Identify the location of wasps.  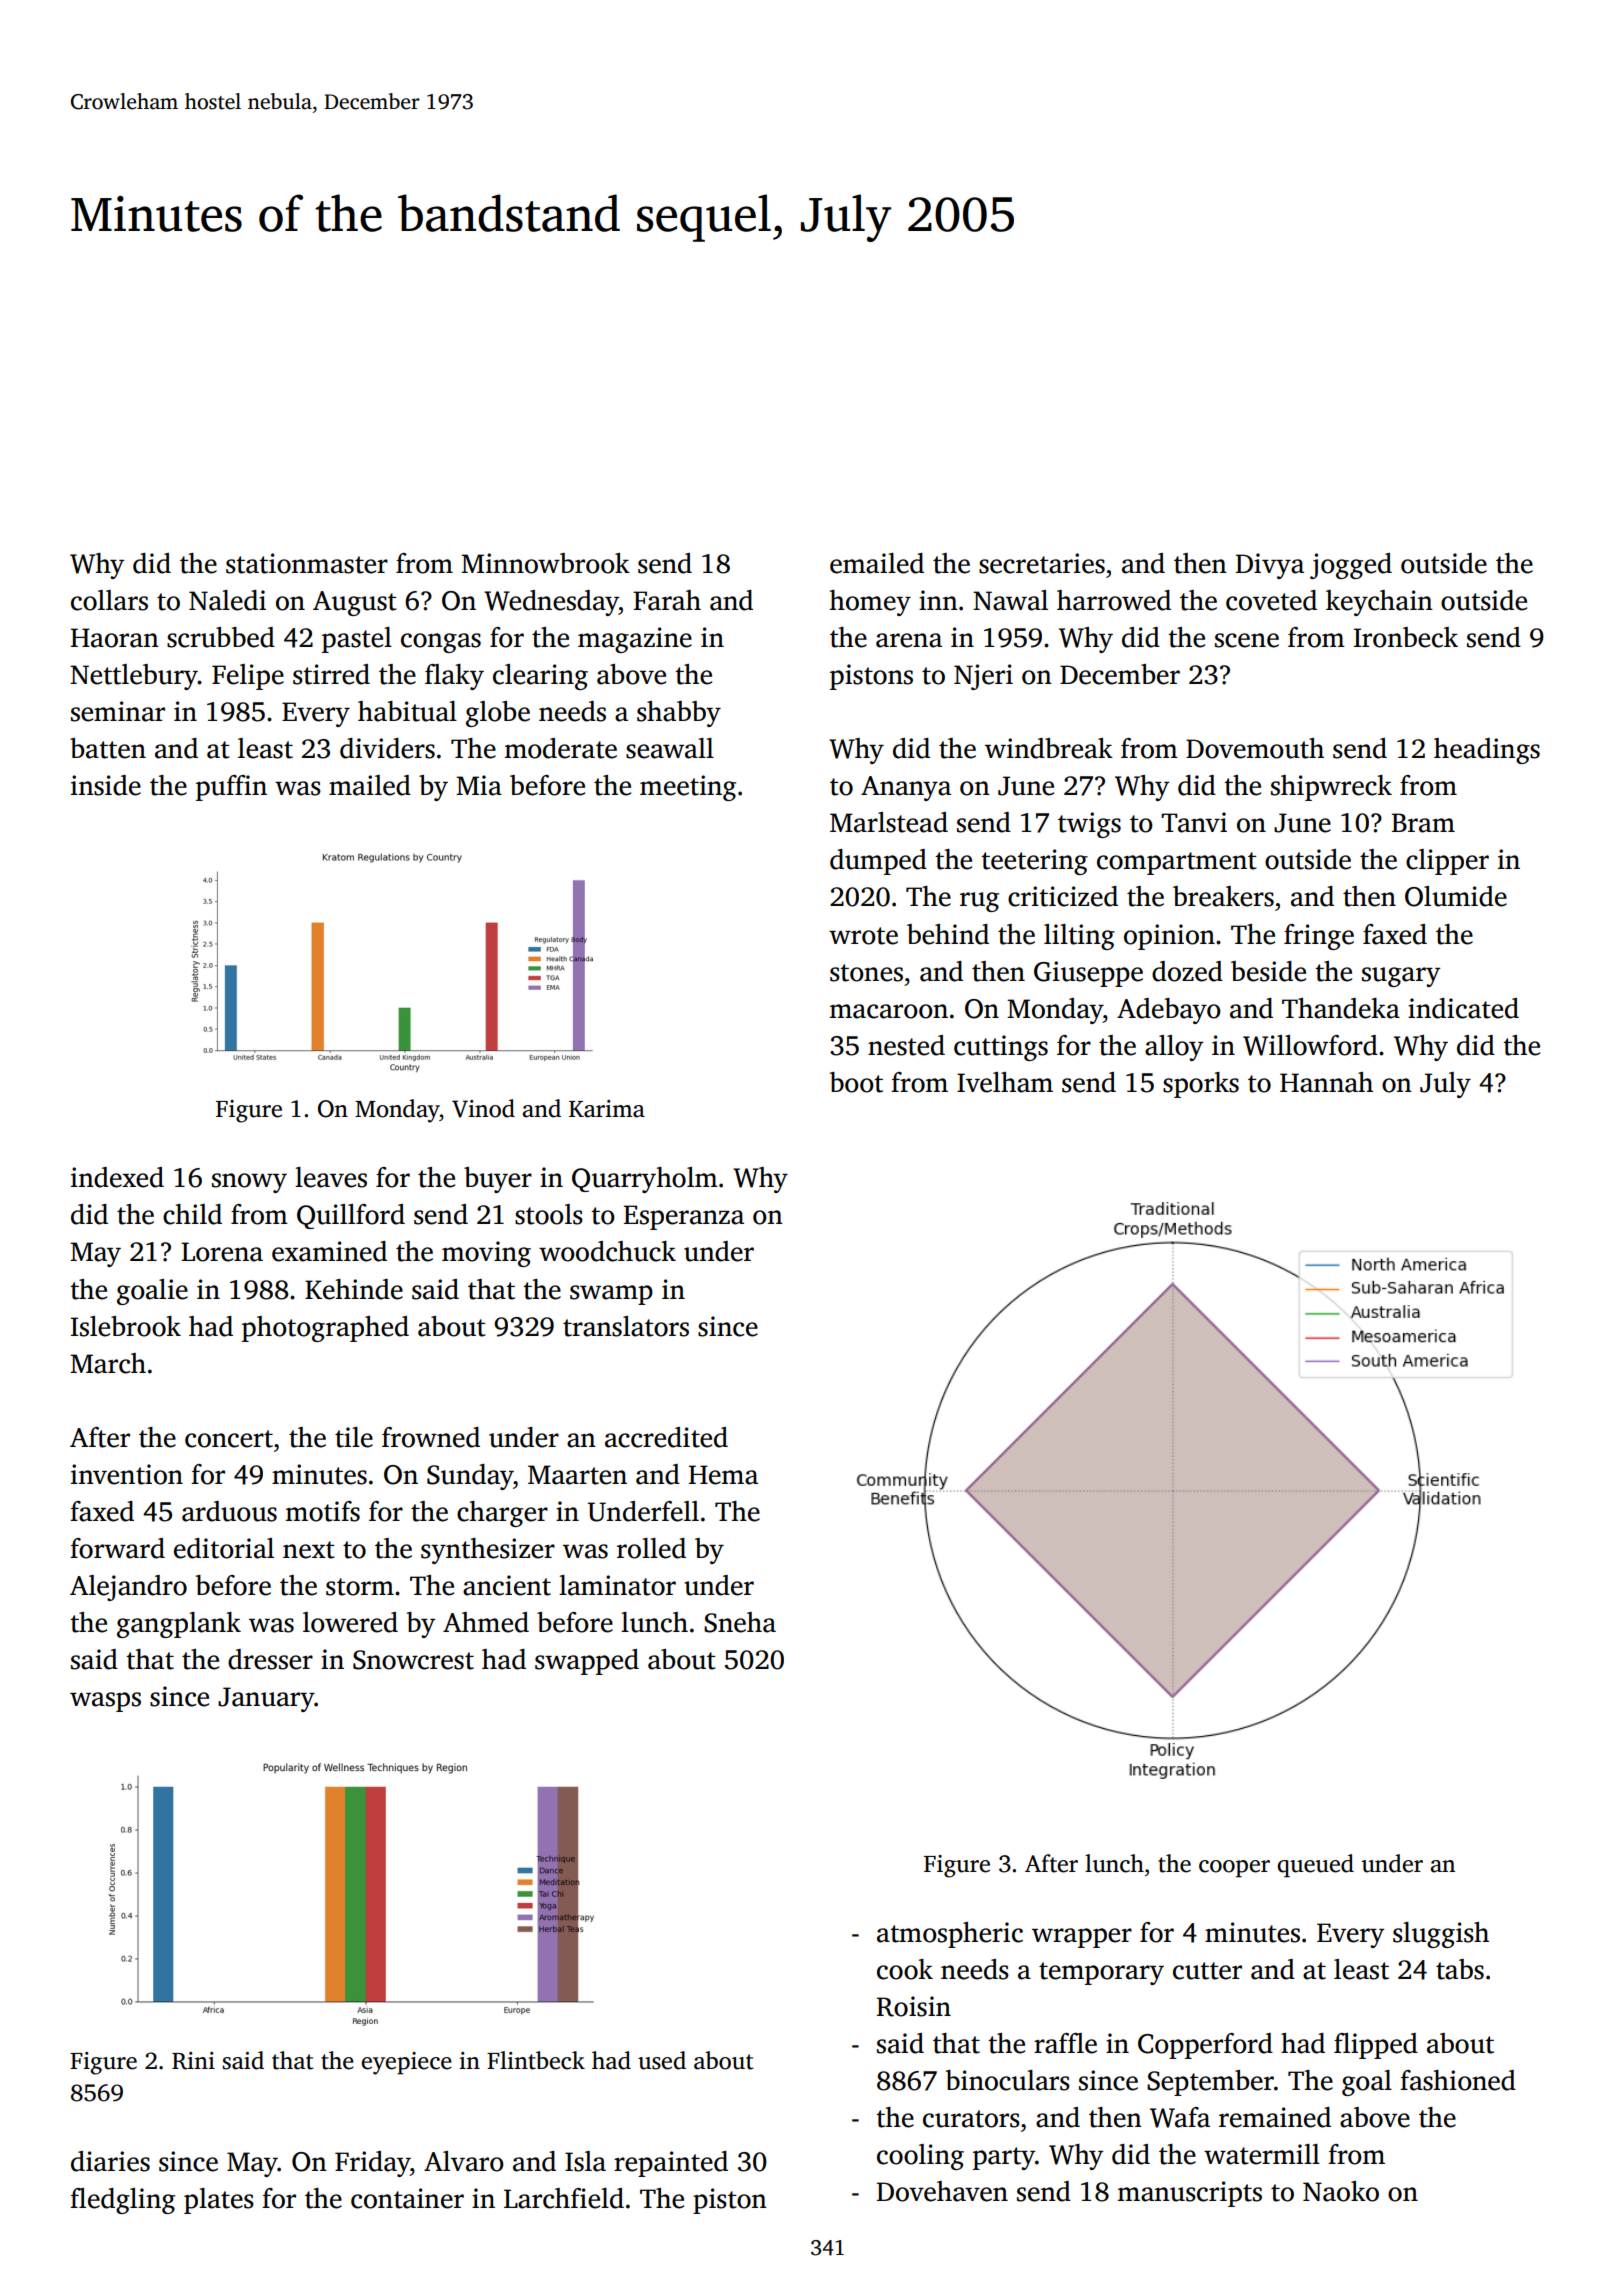
(105, 1702).
